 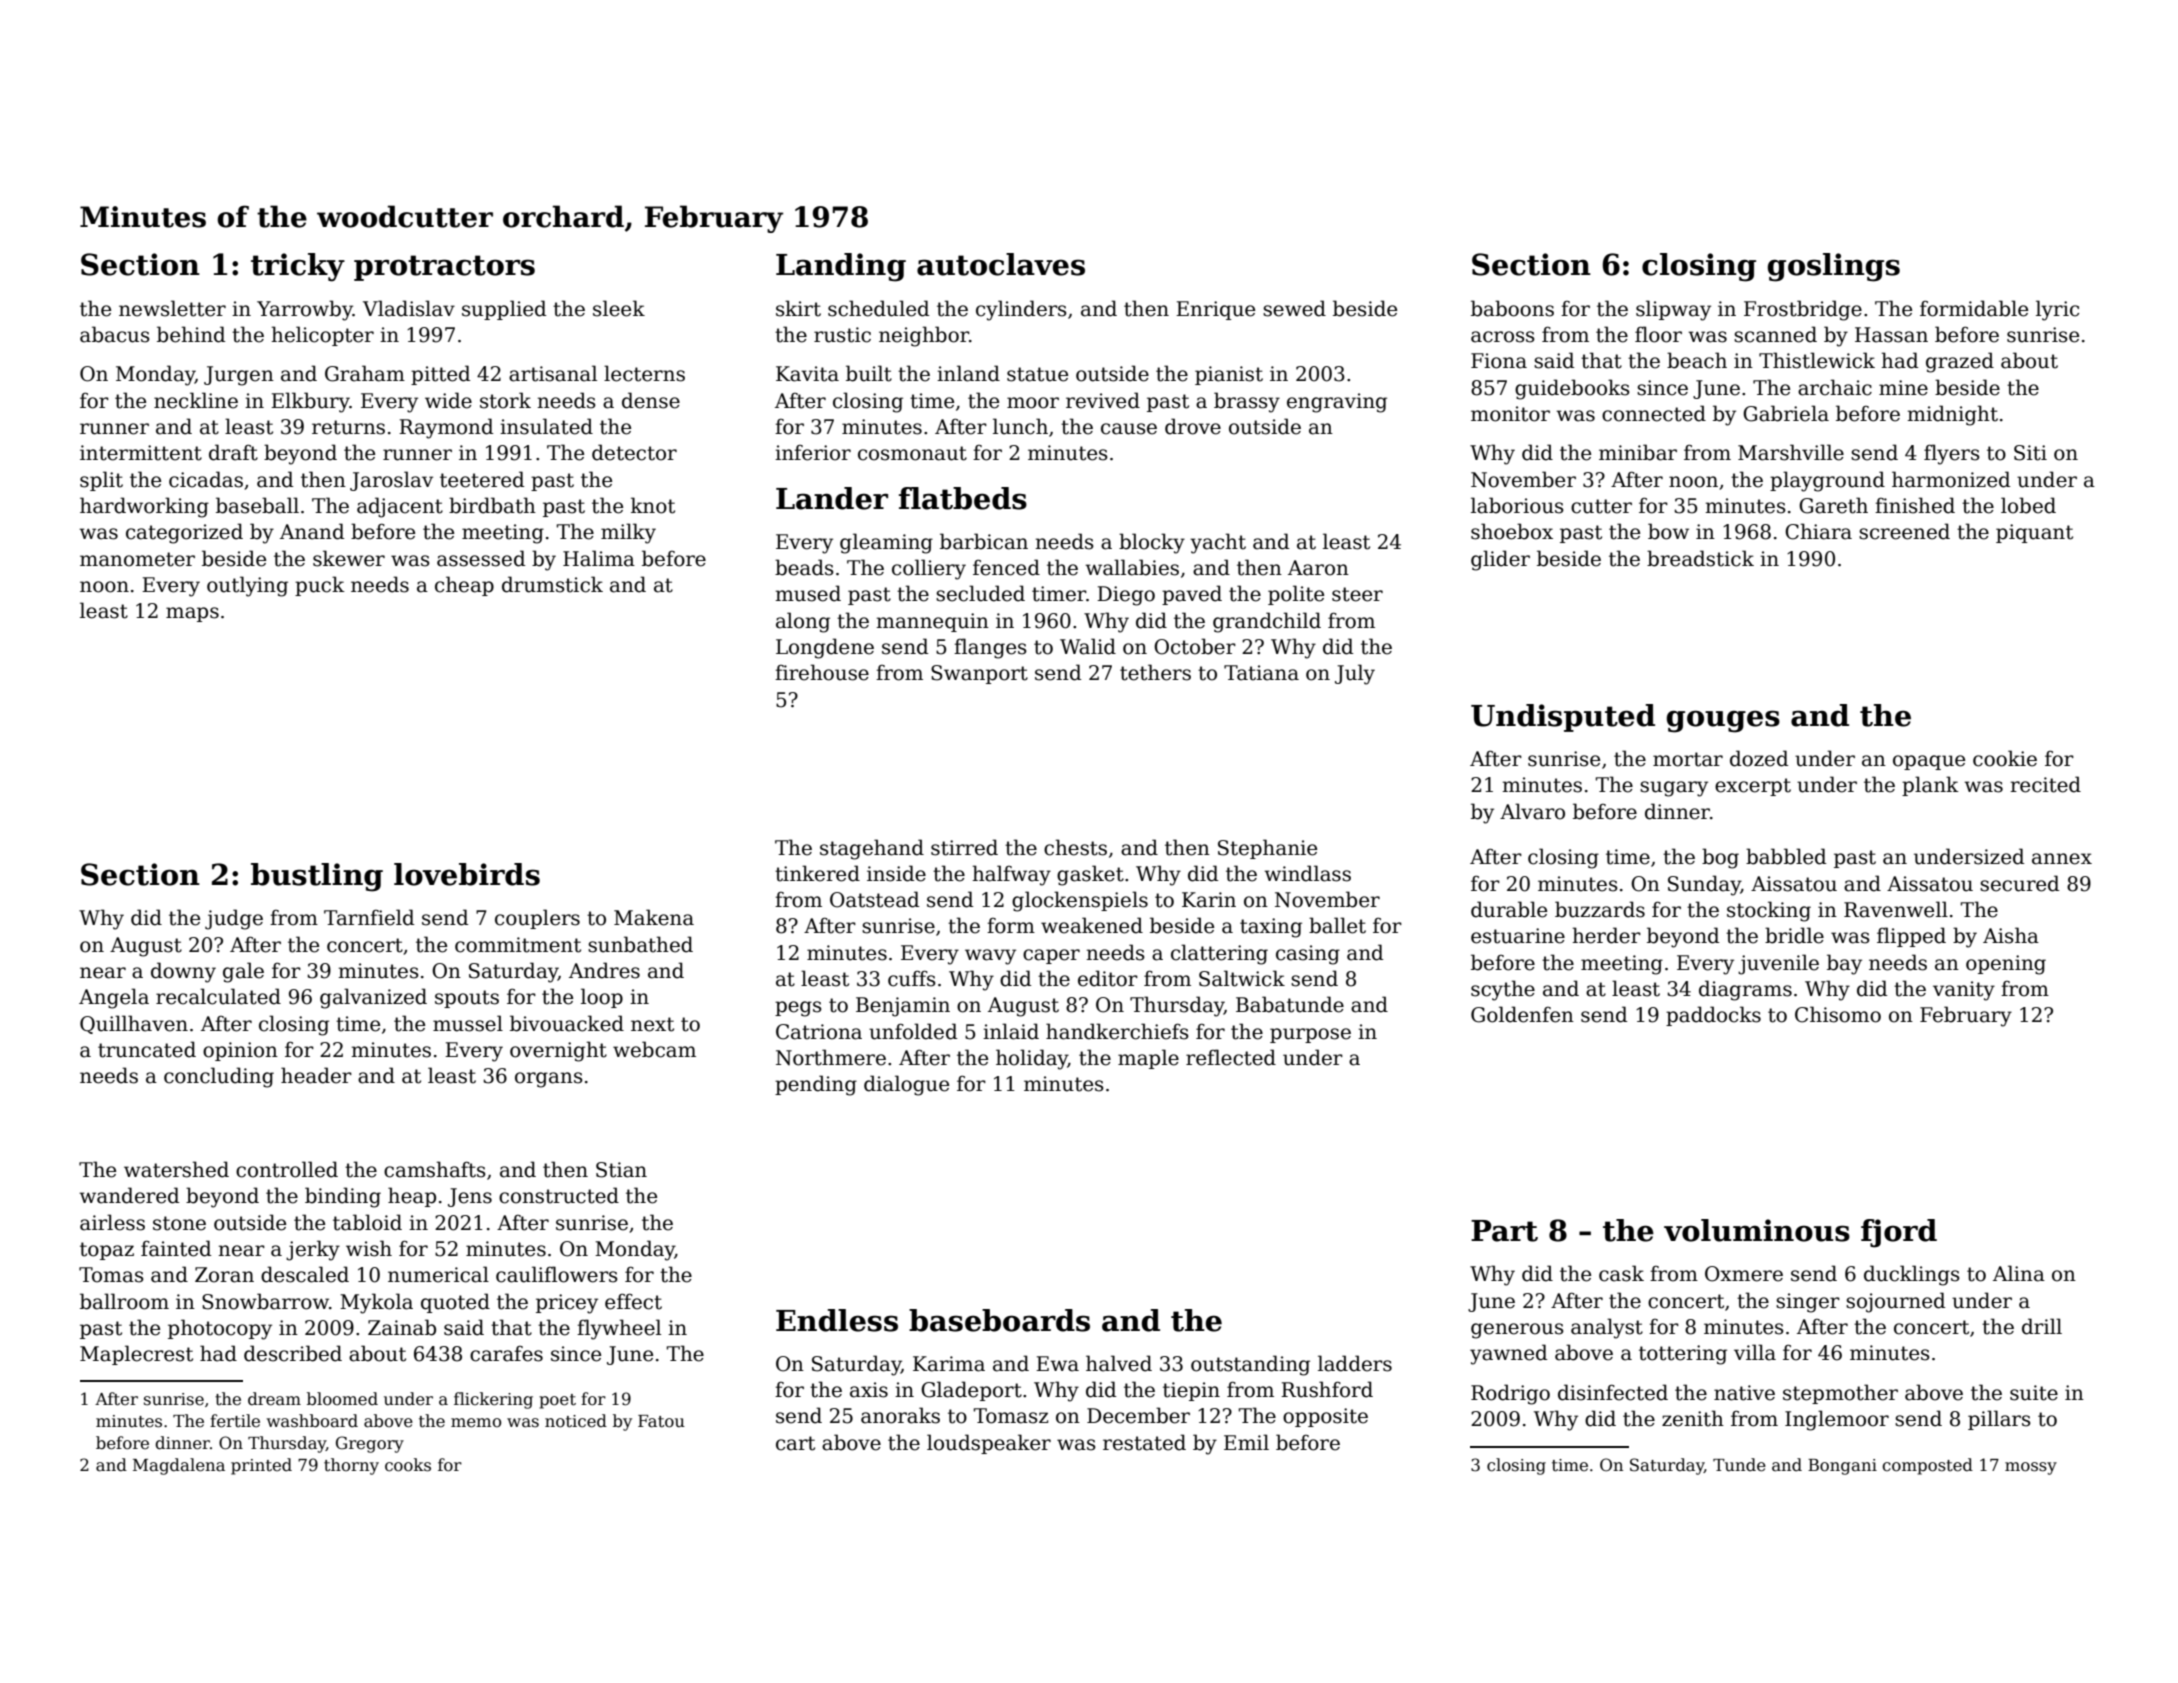 What do you see at coordinates (317, 877) in the screenshot?
I see `bustling` at bounding box center [317, 877].
